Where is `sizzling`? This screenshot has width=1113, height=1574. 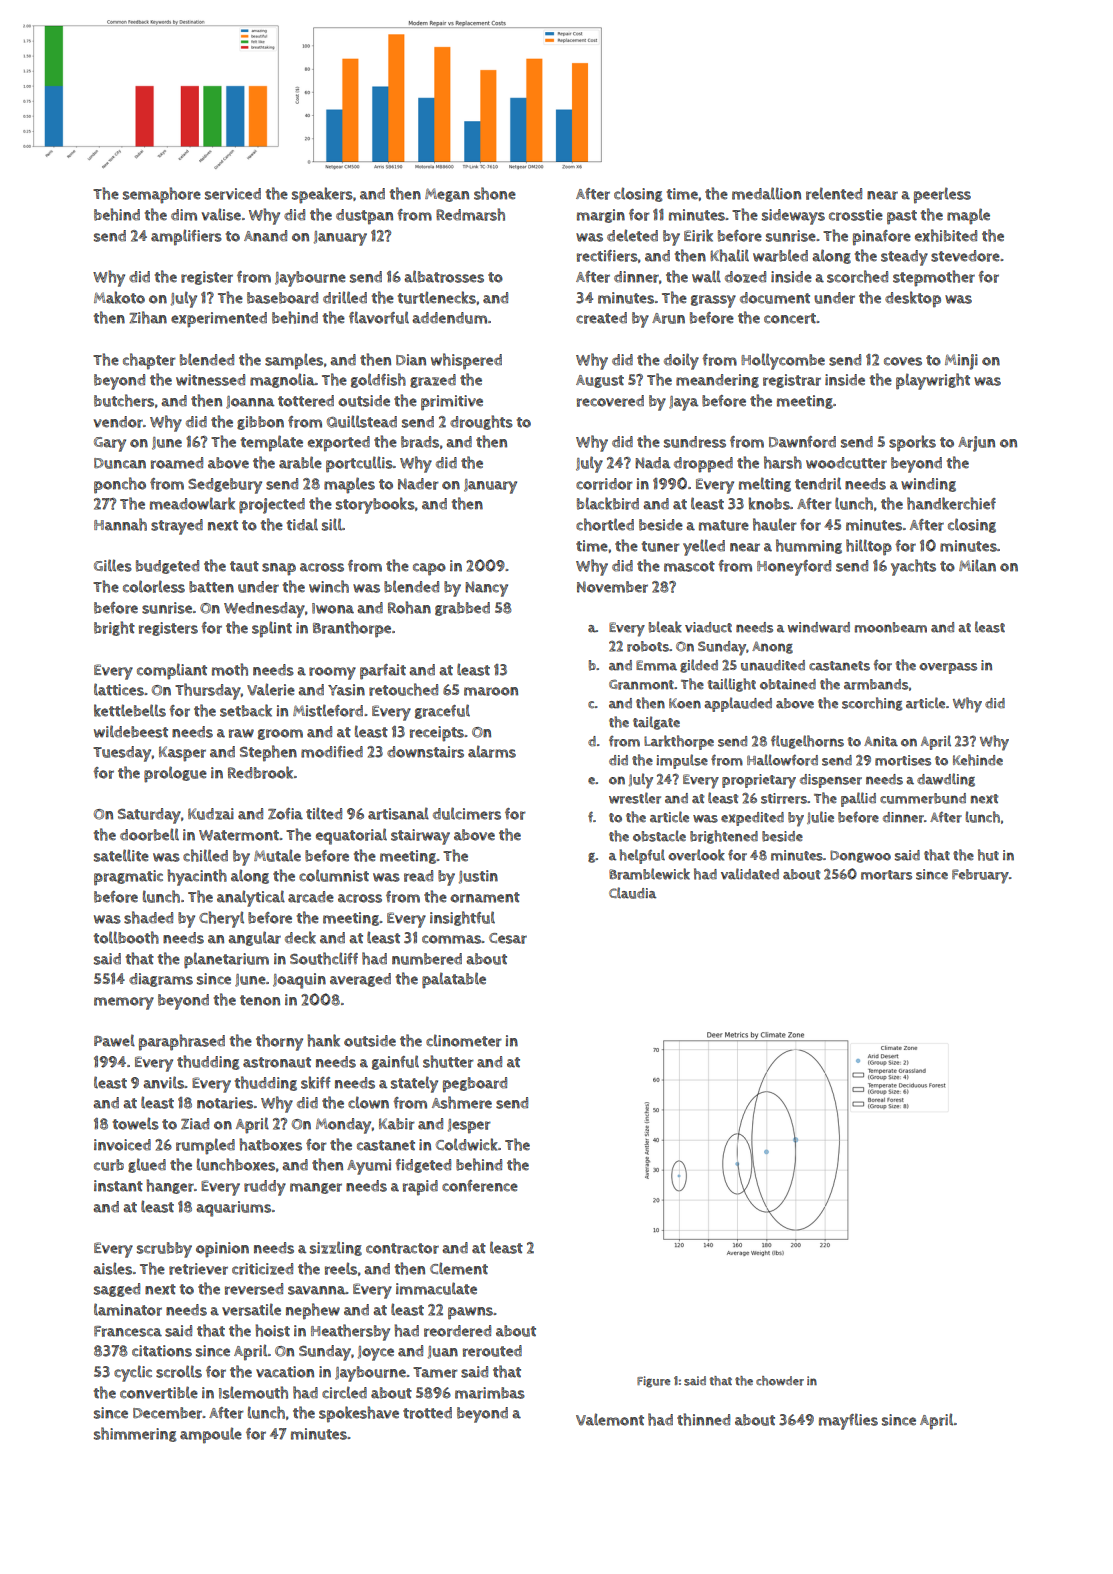 sizzling is located at coordinates (336, 1248).
